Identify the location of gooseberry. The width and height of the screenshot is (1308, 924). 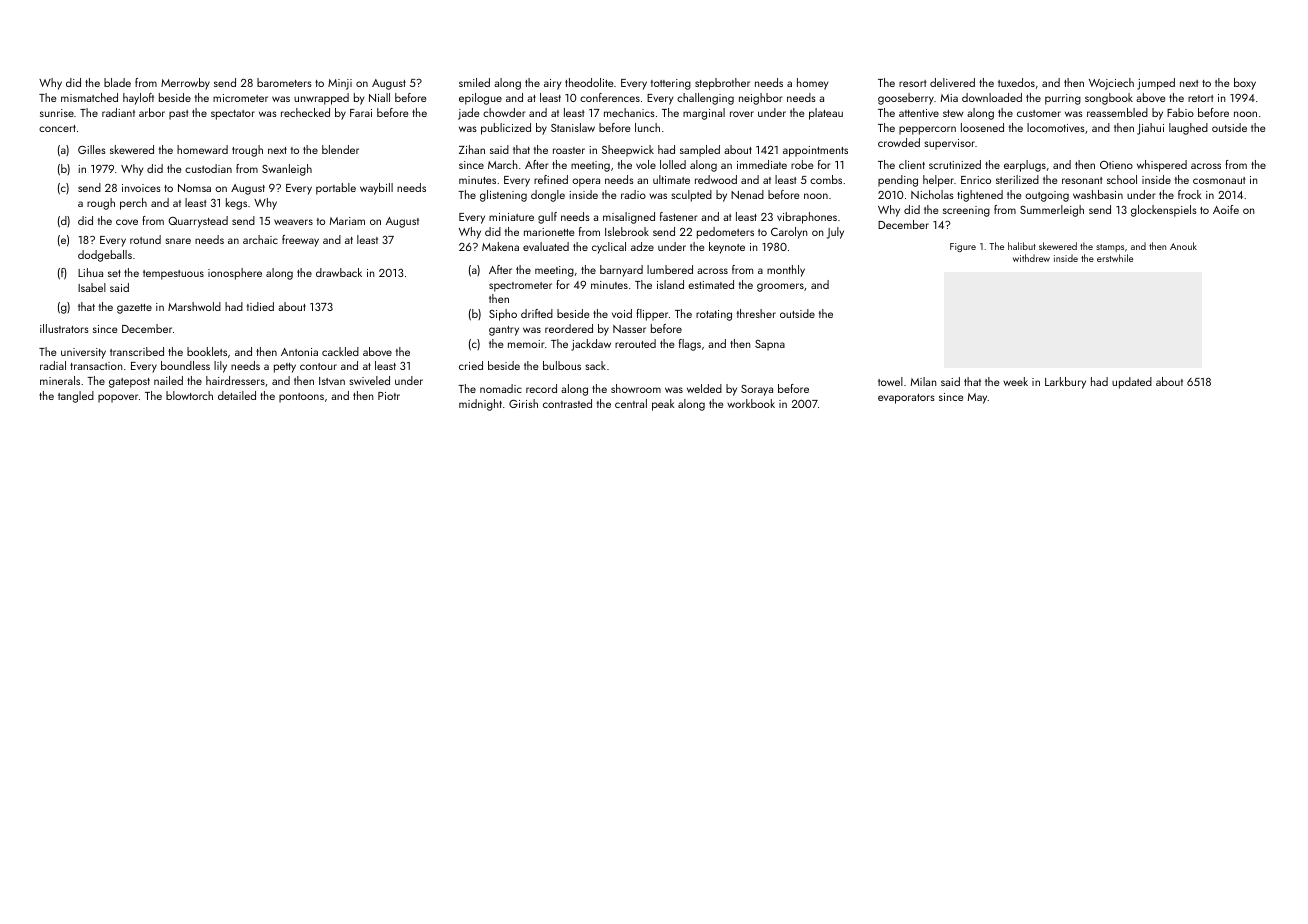
(906, 99).
